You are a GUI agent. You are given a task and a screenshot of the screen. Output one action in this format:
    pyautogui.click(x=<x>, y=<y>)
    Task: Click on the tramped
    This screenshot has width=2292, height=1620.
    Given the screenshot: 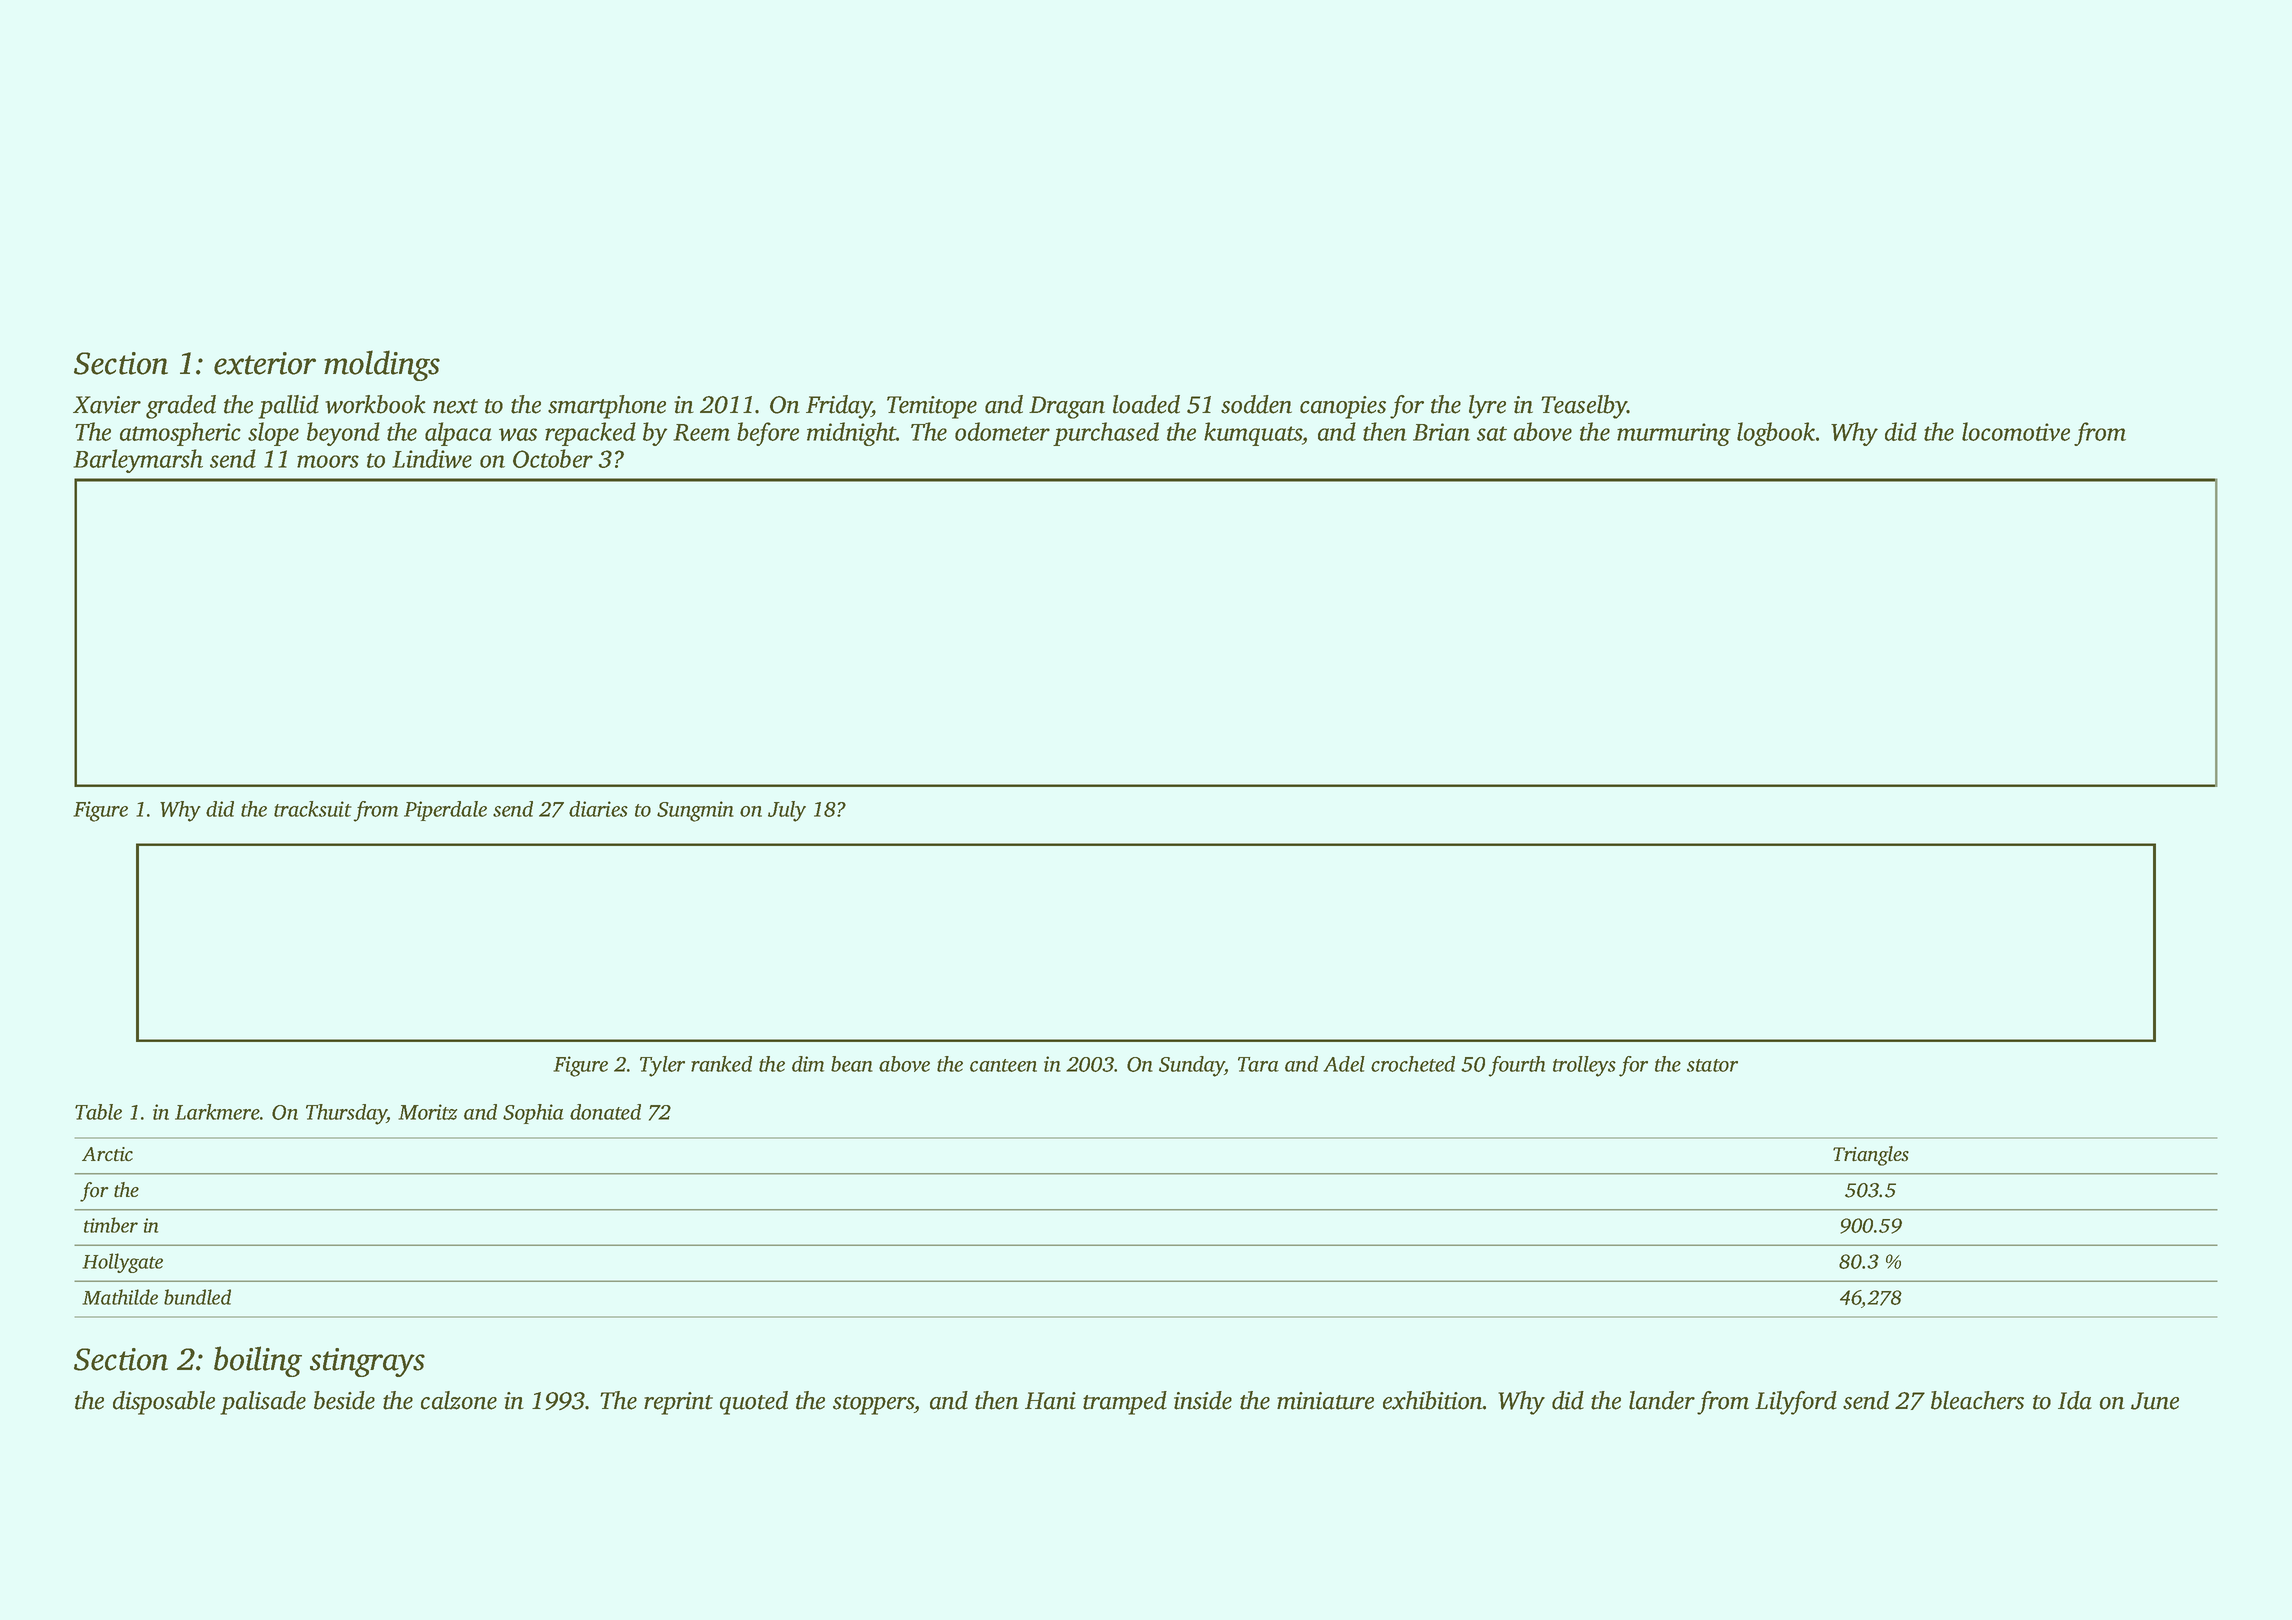 What is the action you would take?
    pyautogui.click(x=1125, y=1403)
